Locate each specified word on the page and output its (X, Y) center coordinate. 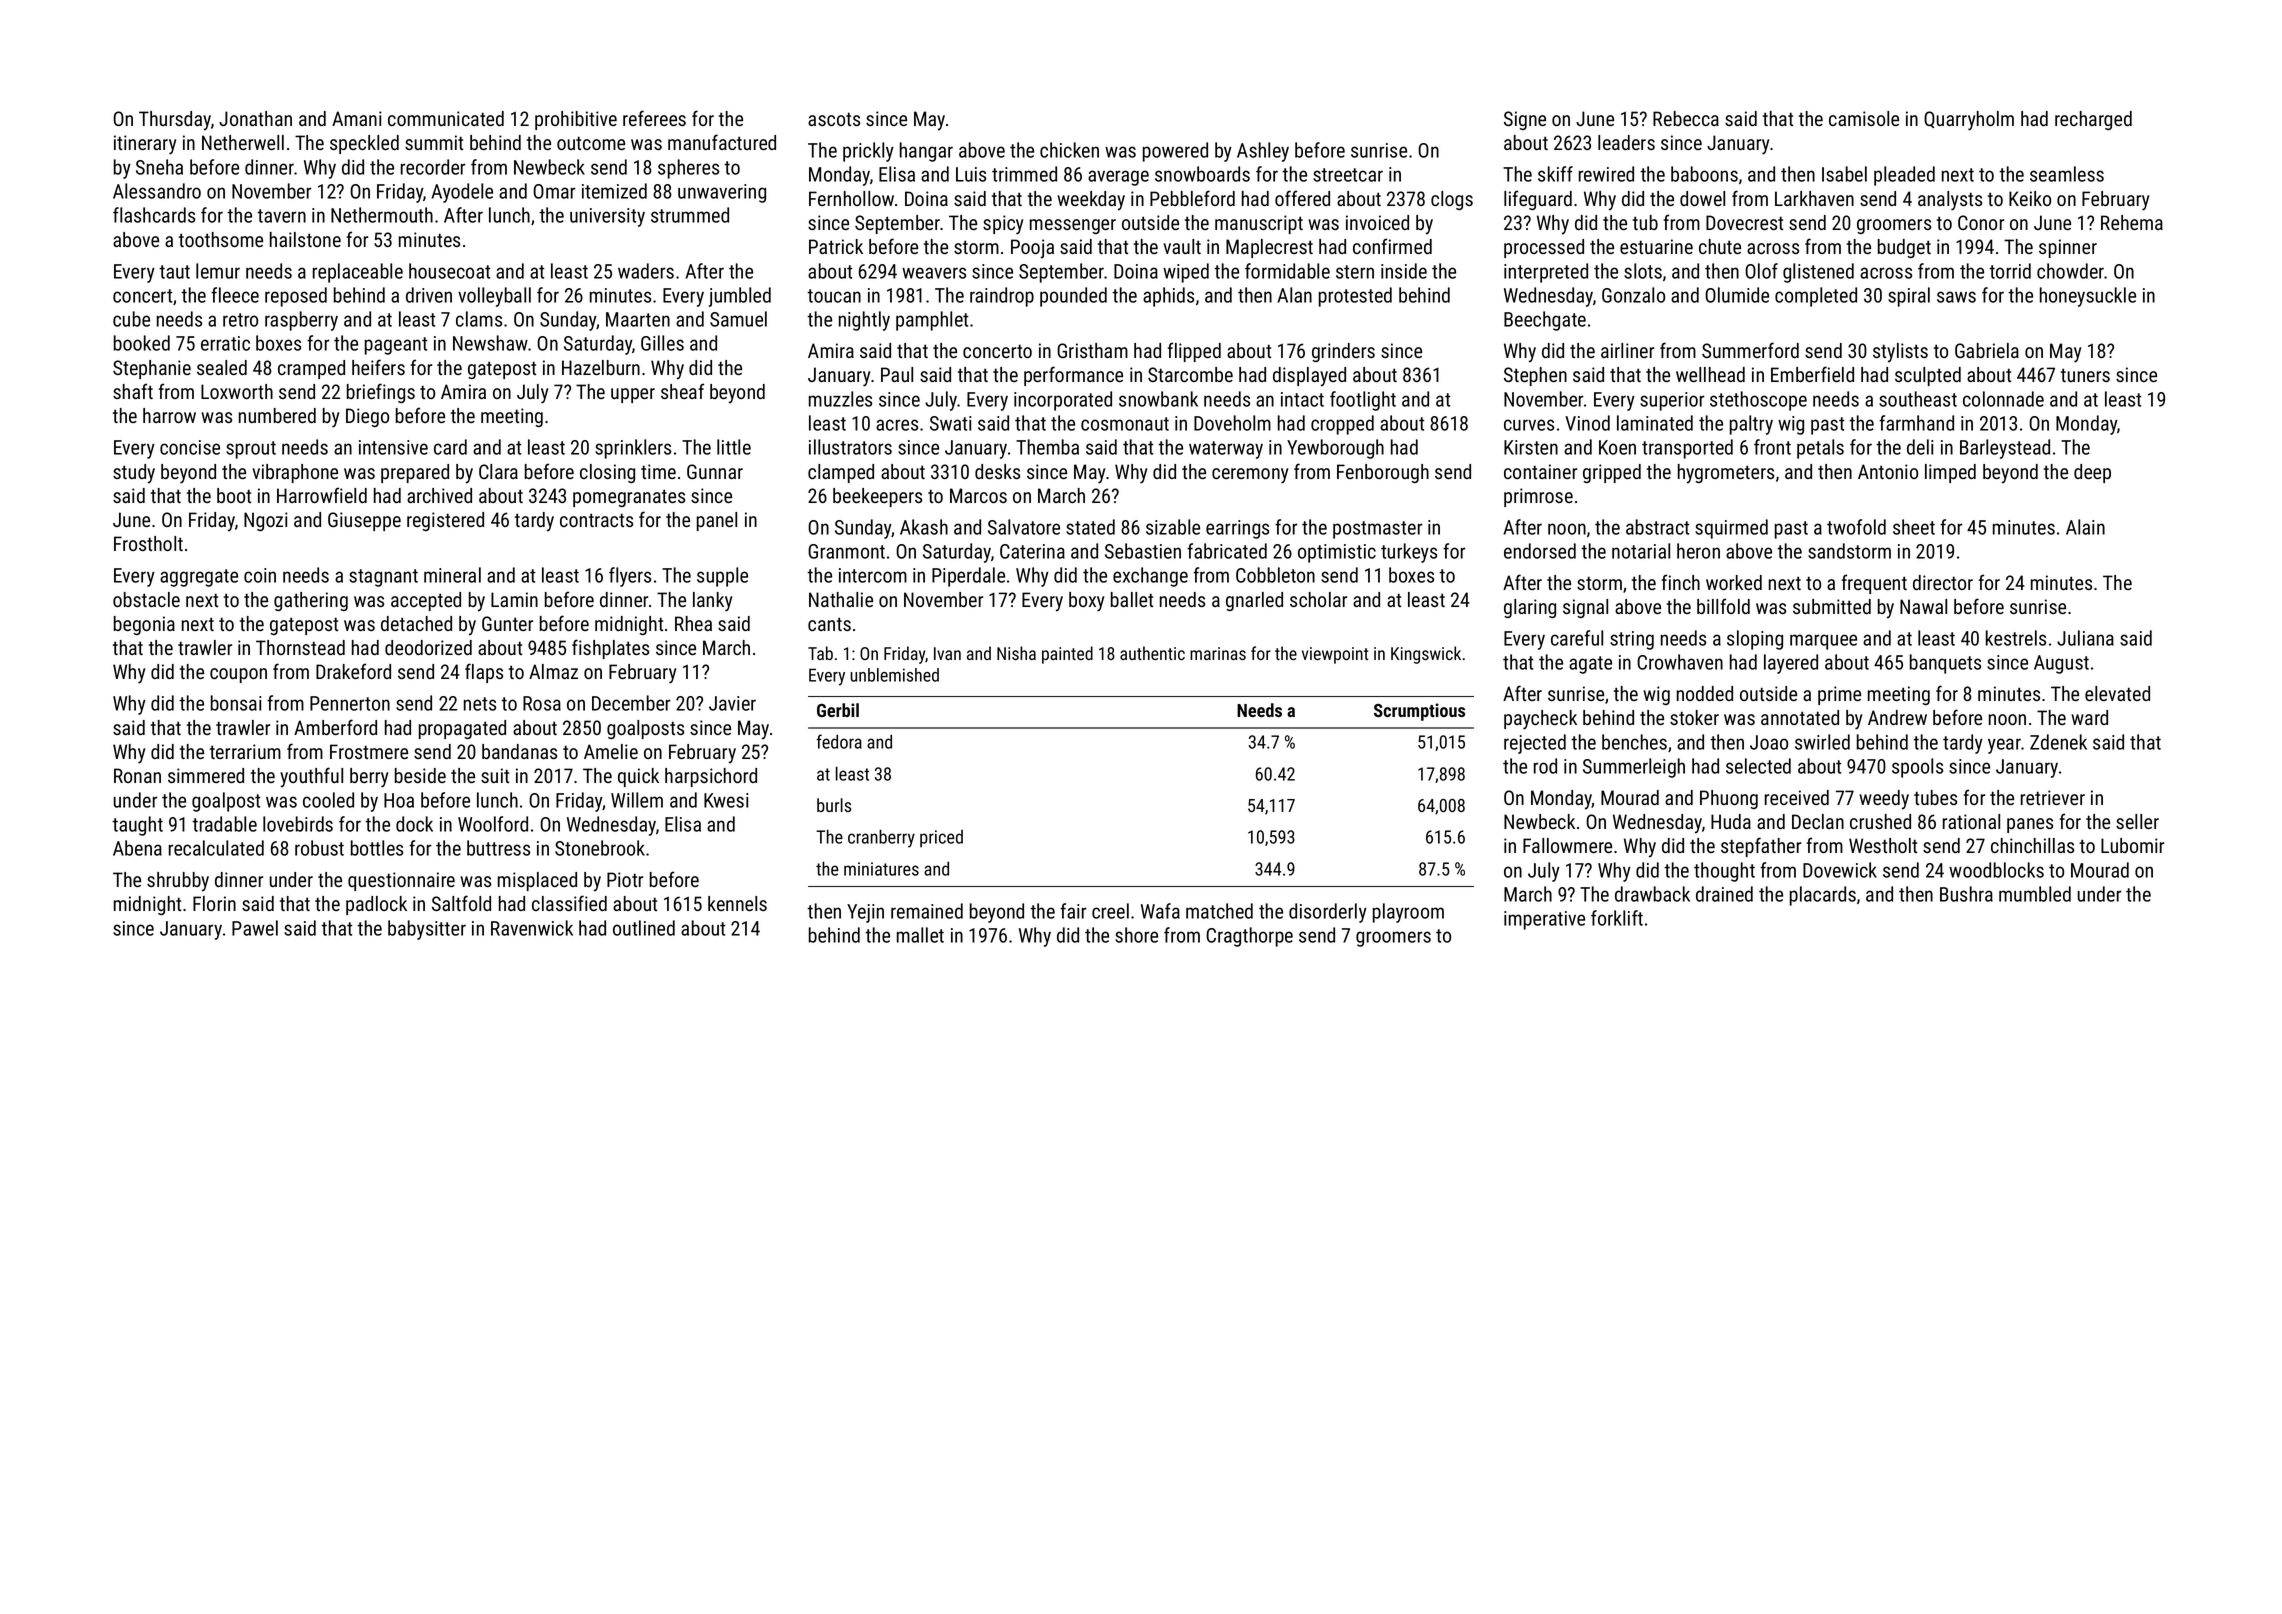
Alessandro (157, 191)
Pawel (255, 928)
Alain (2085, 527)
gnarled (1254, 601)
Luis (971, 174)
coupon (238, 675)
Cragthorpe (1249, 937)
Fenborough (1383, 473)
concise (190, 447)
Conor (1981, 222)
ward (2089, 717)
